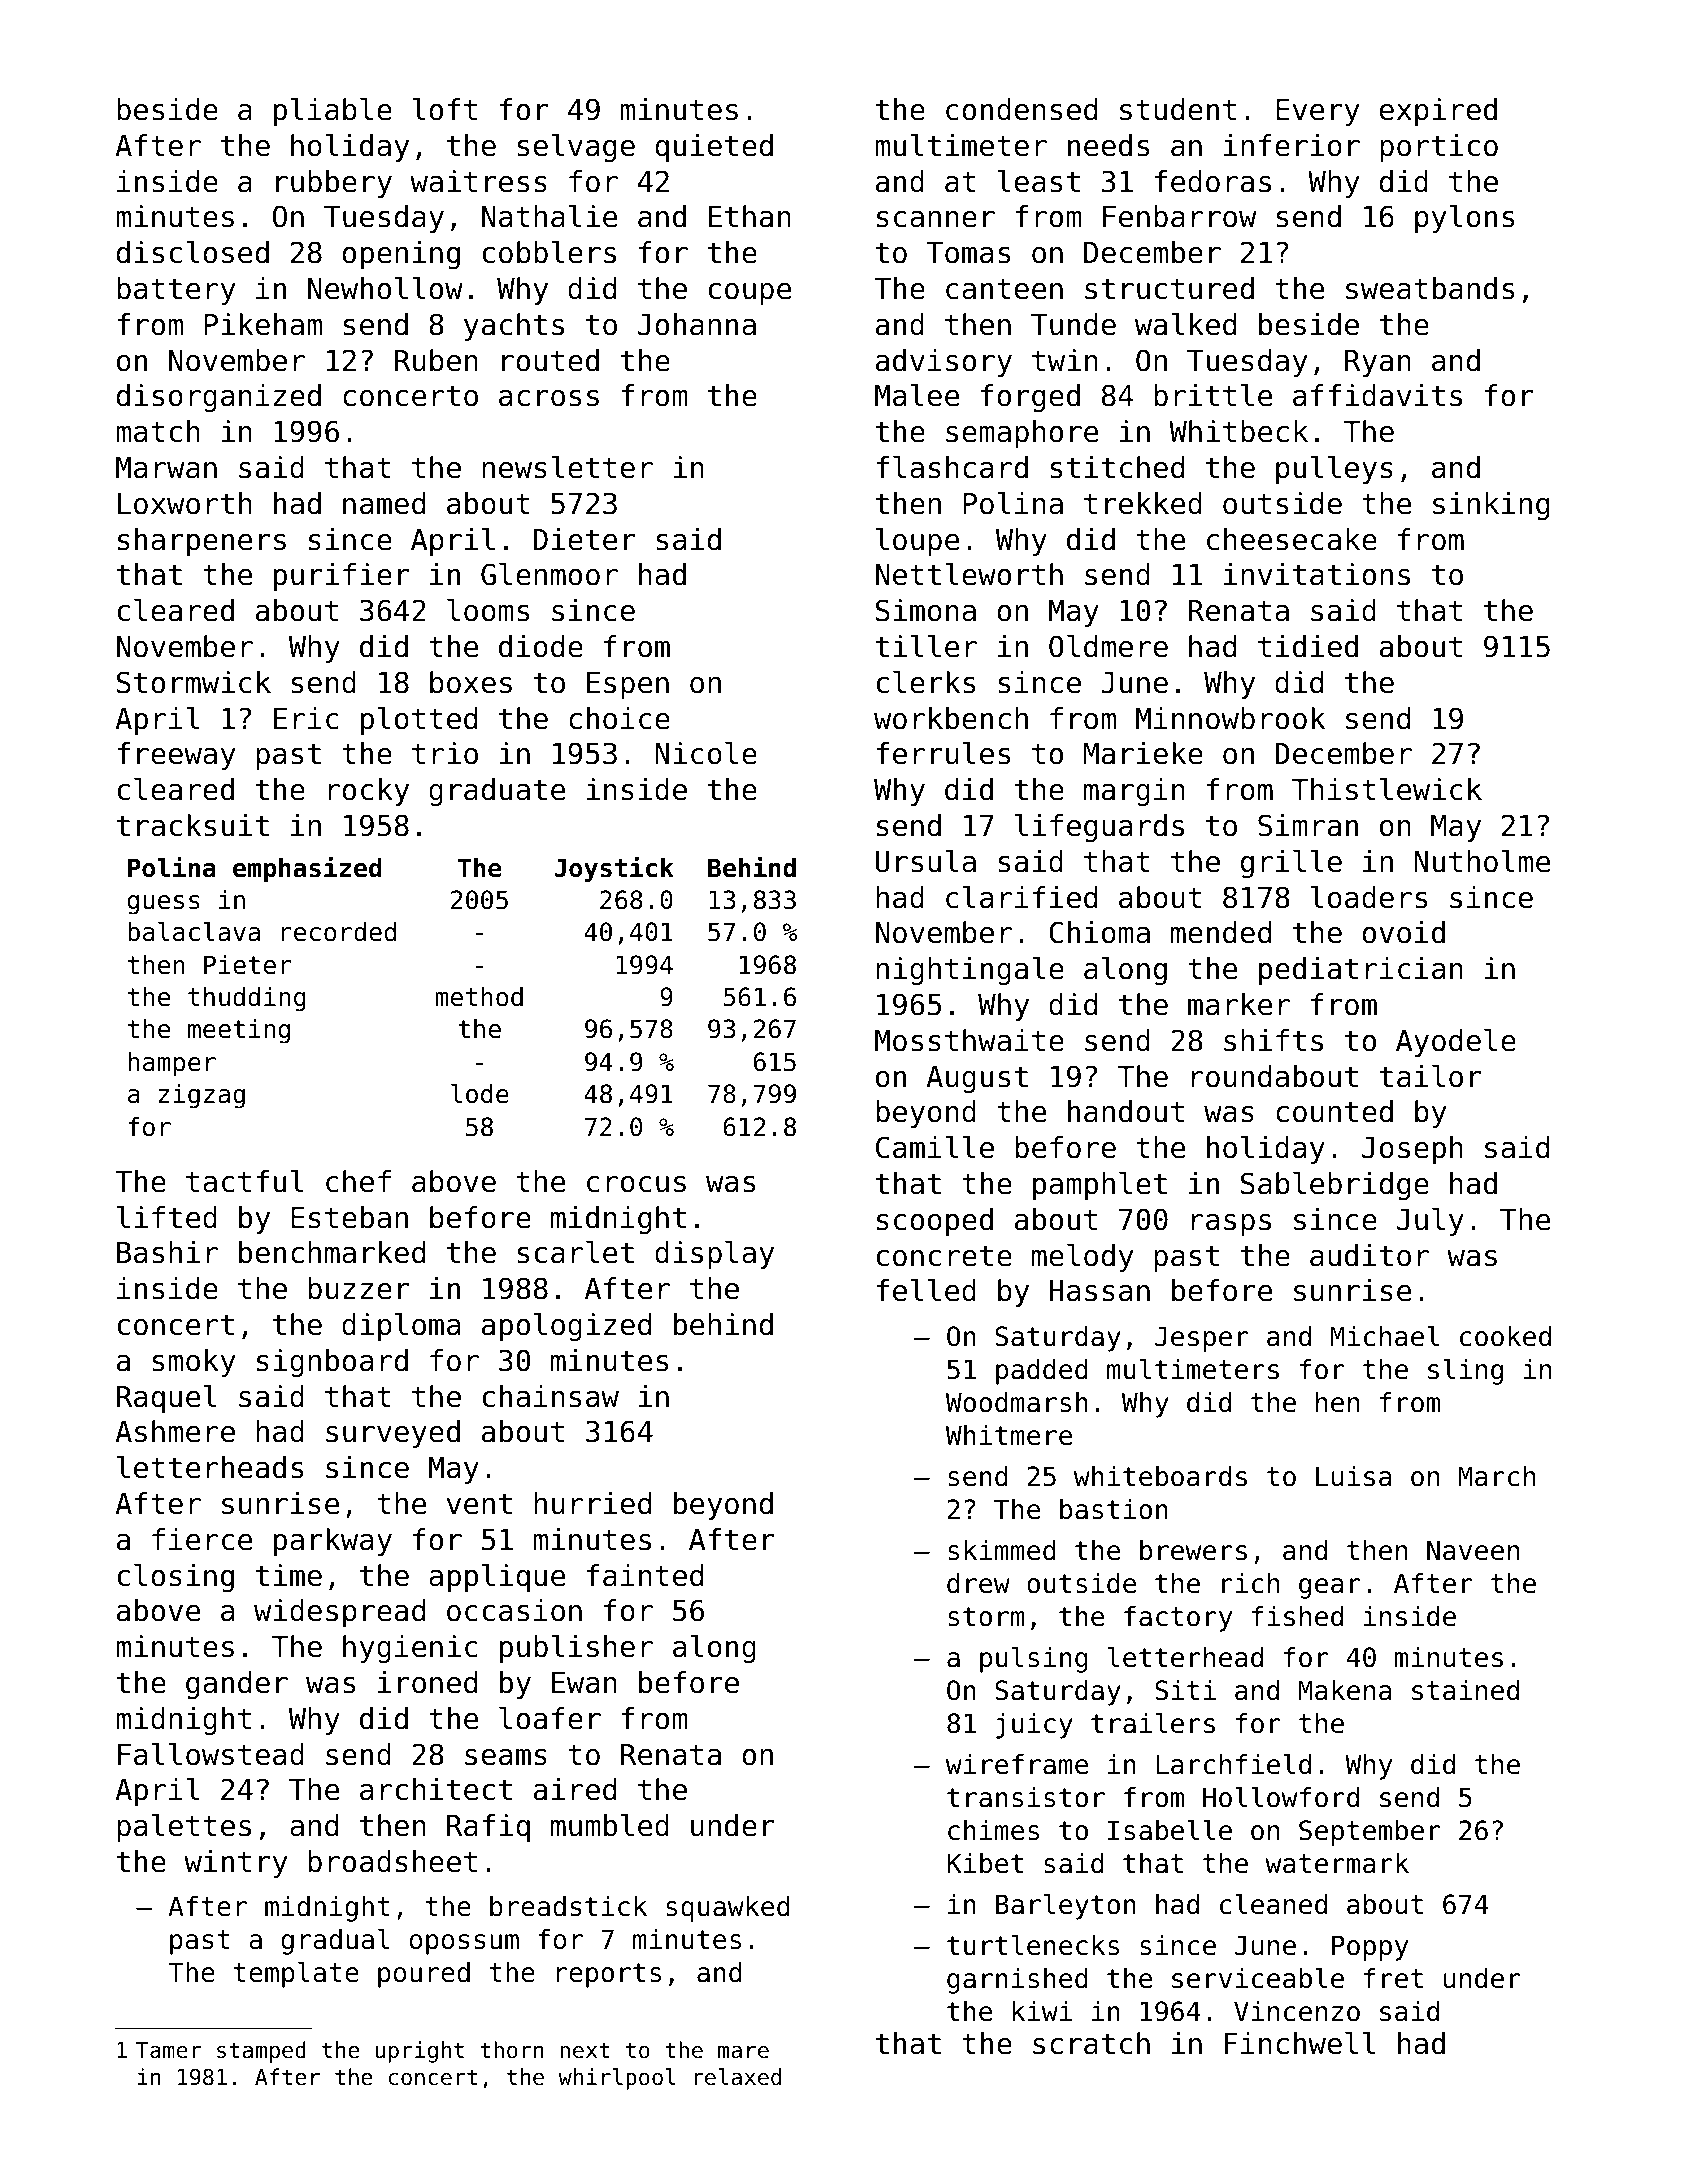  What do you see at coordinates (1430, 1222) in the screenshot?
I see `July` at bounding box center [1430, 1222].
